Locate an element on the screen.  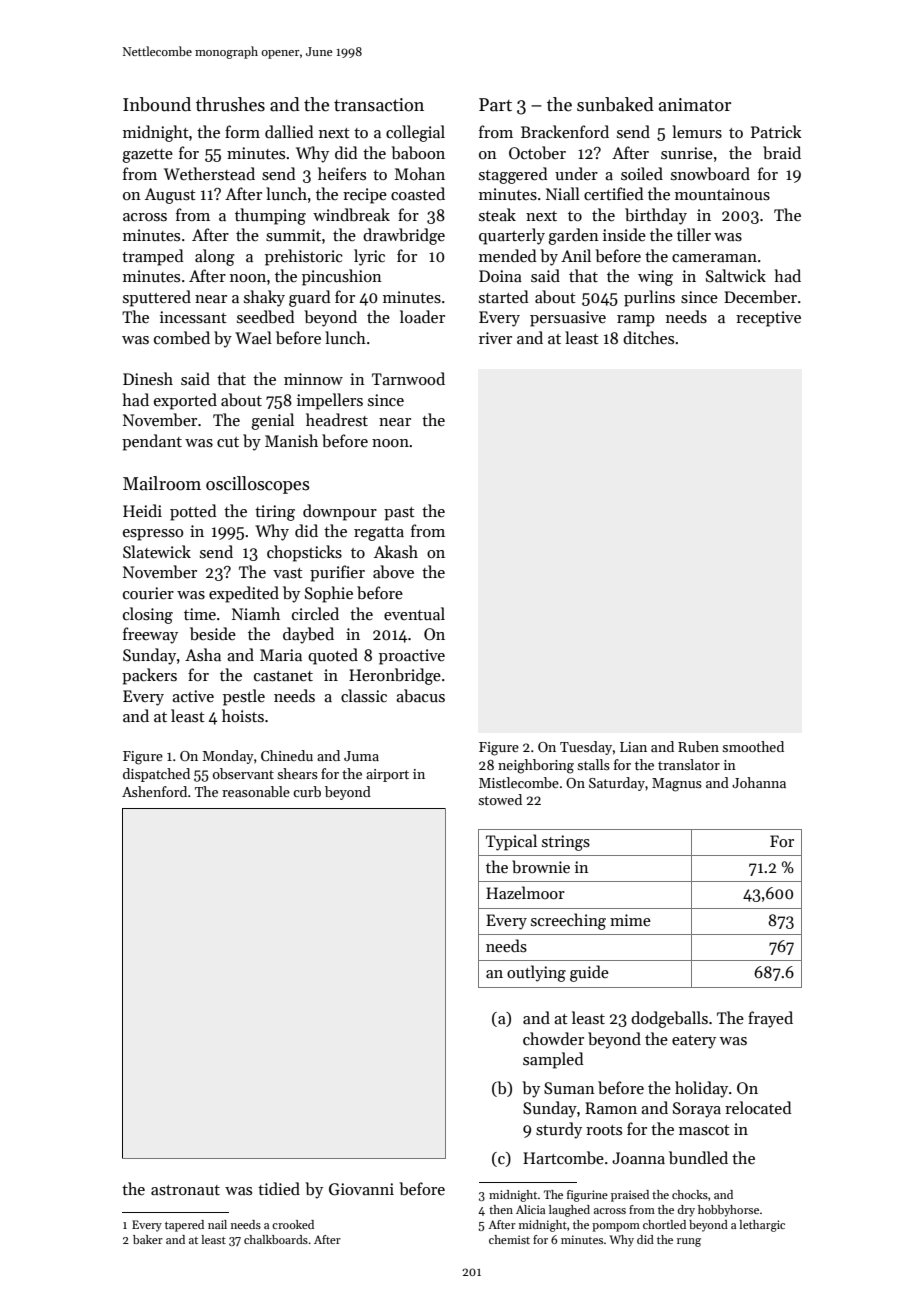
Akash is located at coordinates (396, 551).
